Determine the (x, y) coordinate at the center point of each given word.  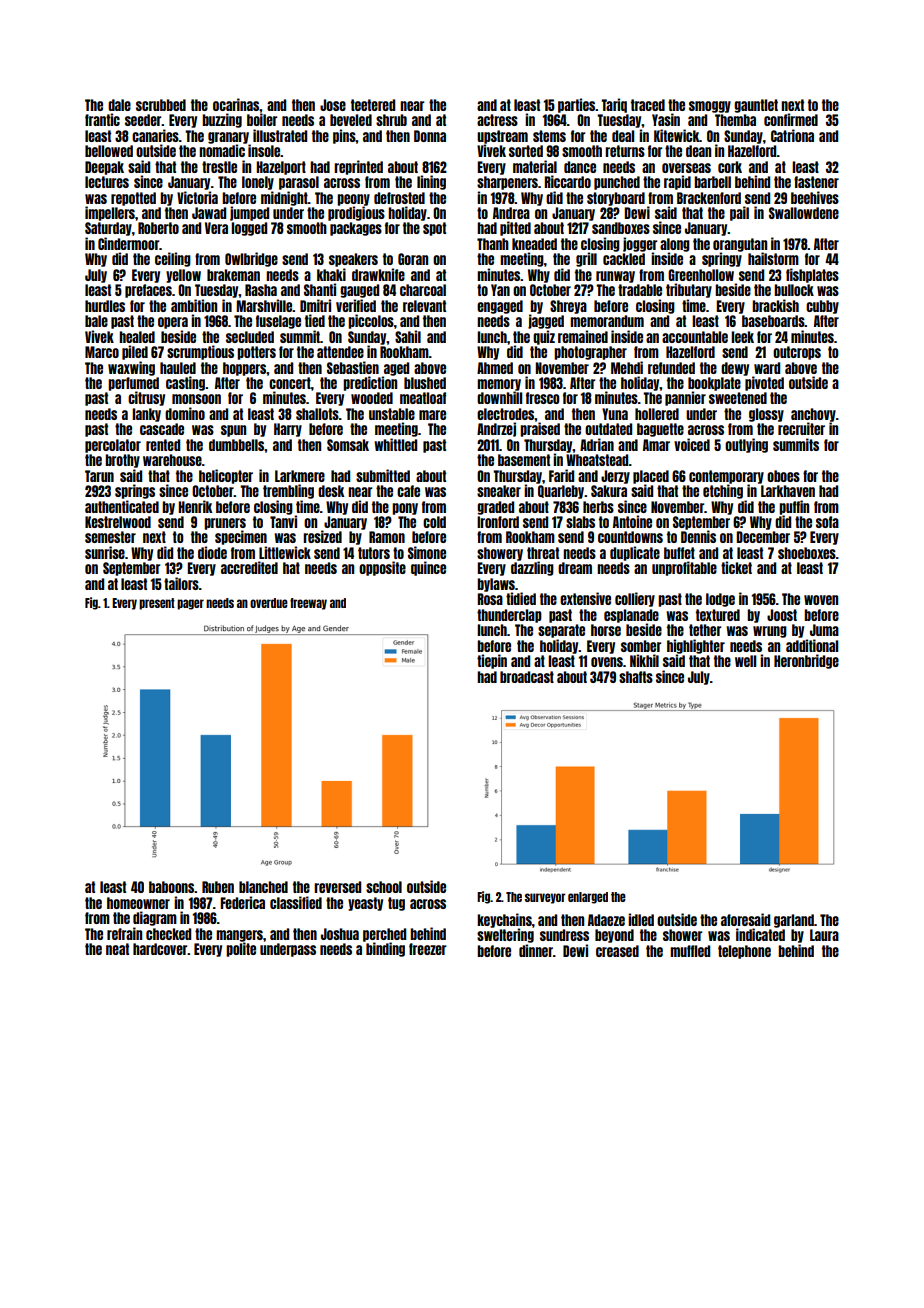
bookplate (714, 384)
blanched (263, 887)
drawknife (378, 274)
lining (431, 182)
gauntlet (756, 106)
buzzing (222, 120)
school (384, 887)
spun (233, 431)
